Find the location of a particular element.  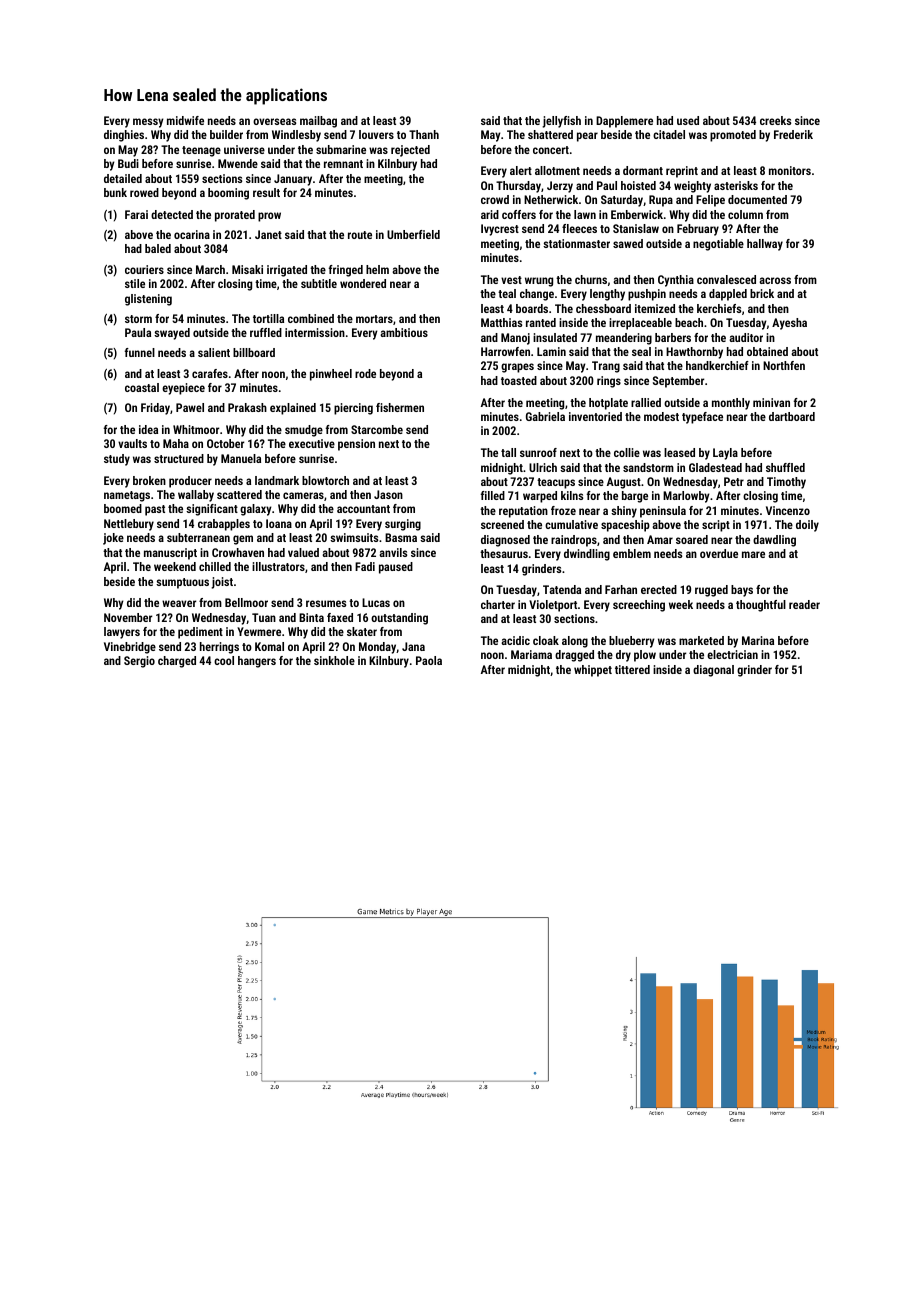

lawyers is located at coordinates (122, 633).
